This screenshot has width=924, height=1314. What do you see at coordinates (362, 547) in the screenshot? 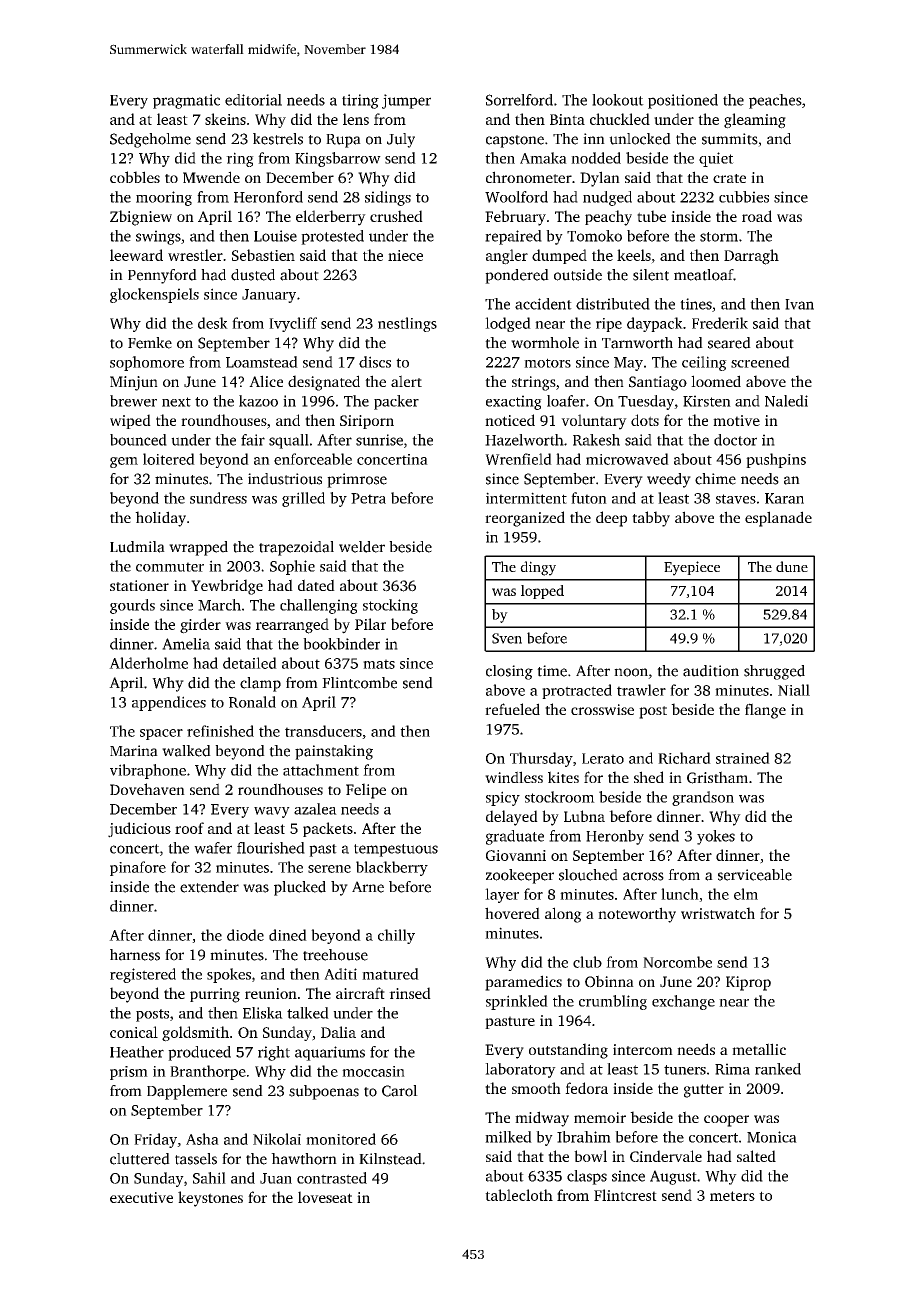
I see `welder` at bounding box center [362, 547].
